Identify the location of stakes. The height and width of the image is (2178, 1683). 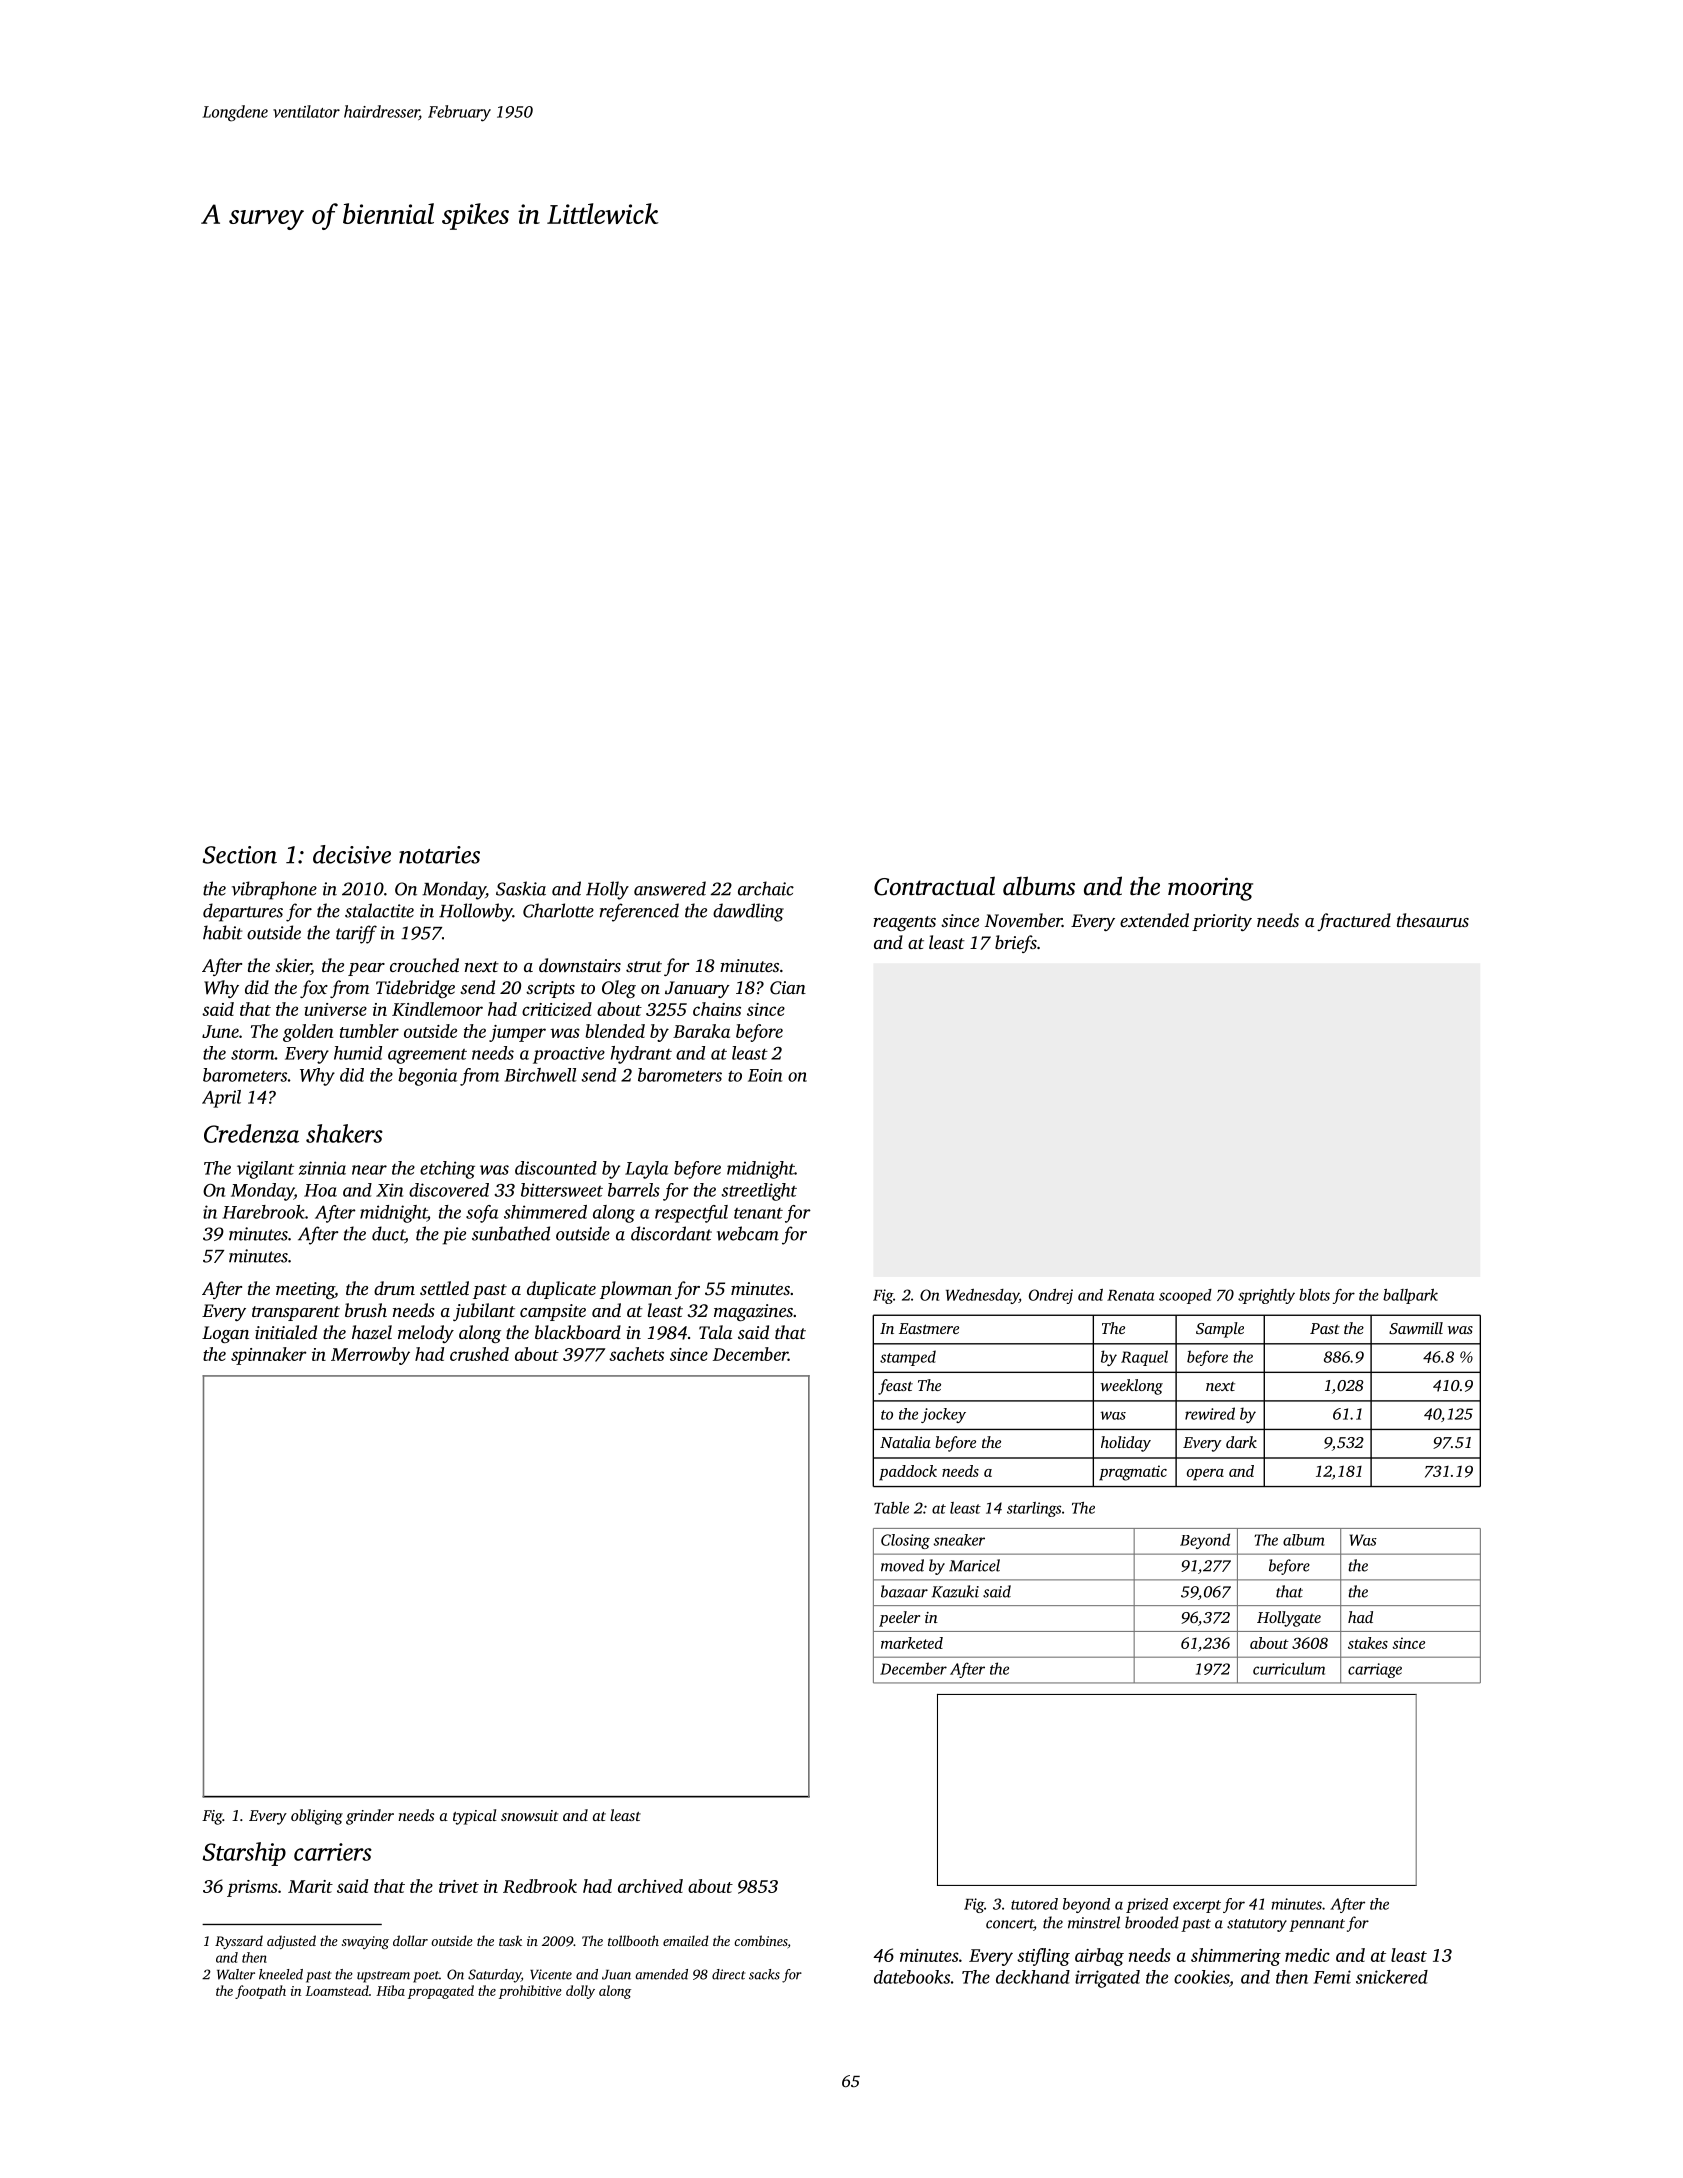
(1368, 1643).
